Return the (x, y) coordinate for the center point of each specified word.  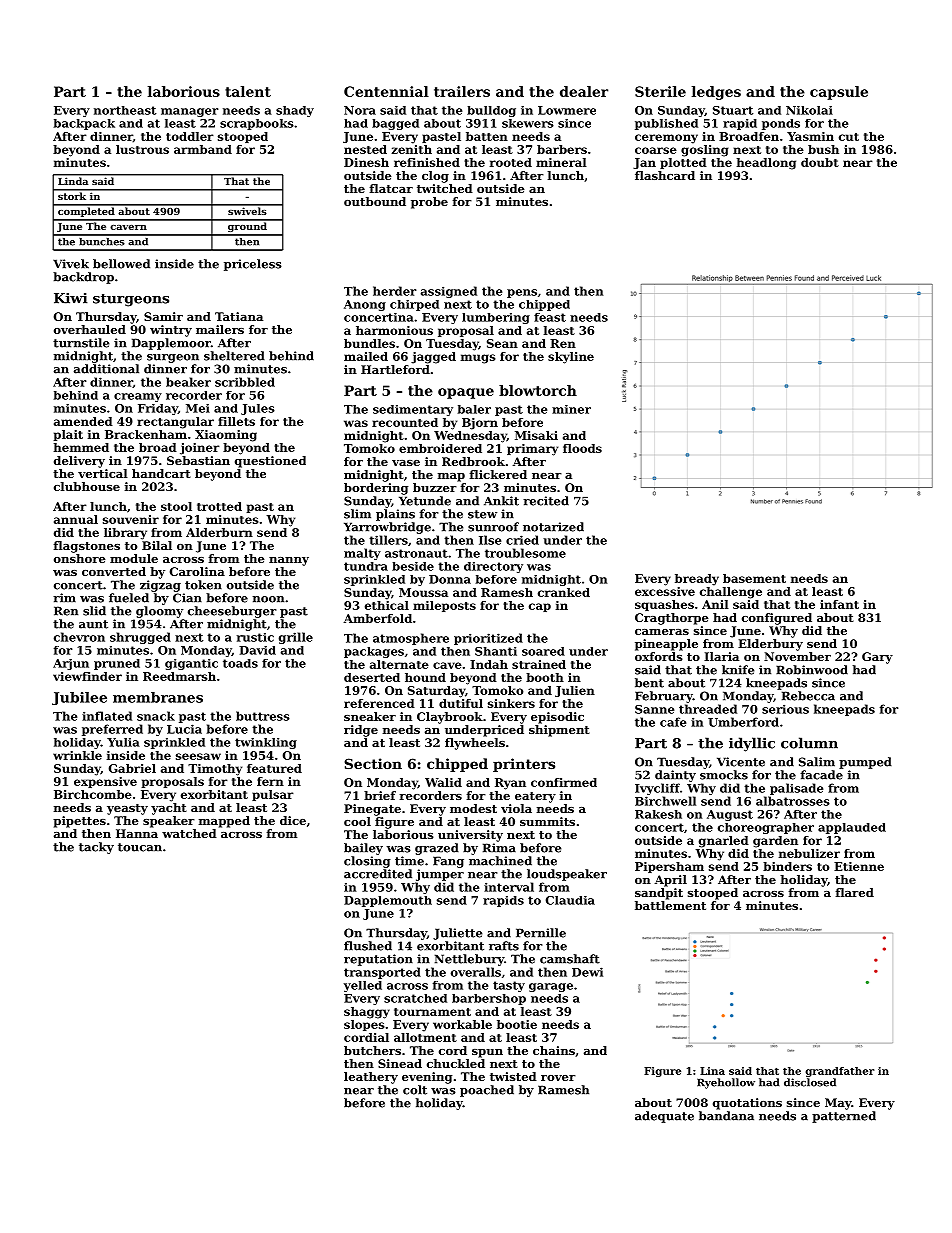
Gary (877, 658)
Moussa (423, 592)
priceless (253, 265)
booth (545, 677)
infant (839, 604)
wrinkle (77, 755)
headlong (766, 164)
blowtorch (538, 390)
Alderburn (219, 532)
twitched (445, 188)
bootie (517, 1024)
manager (190, 112)
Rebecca (808, 696)
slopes (364, 1025)
